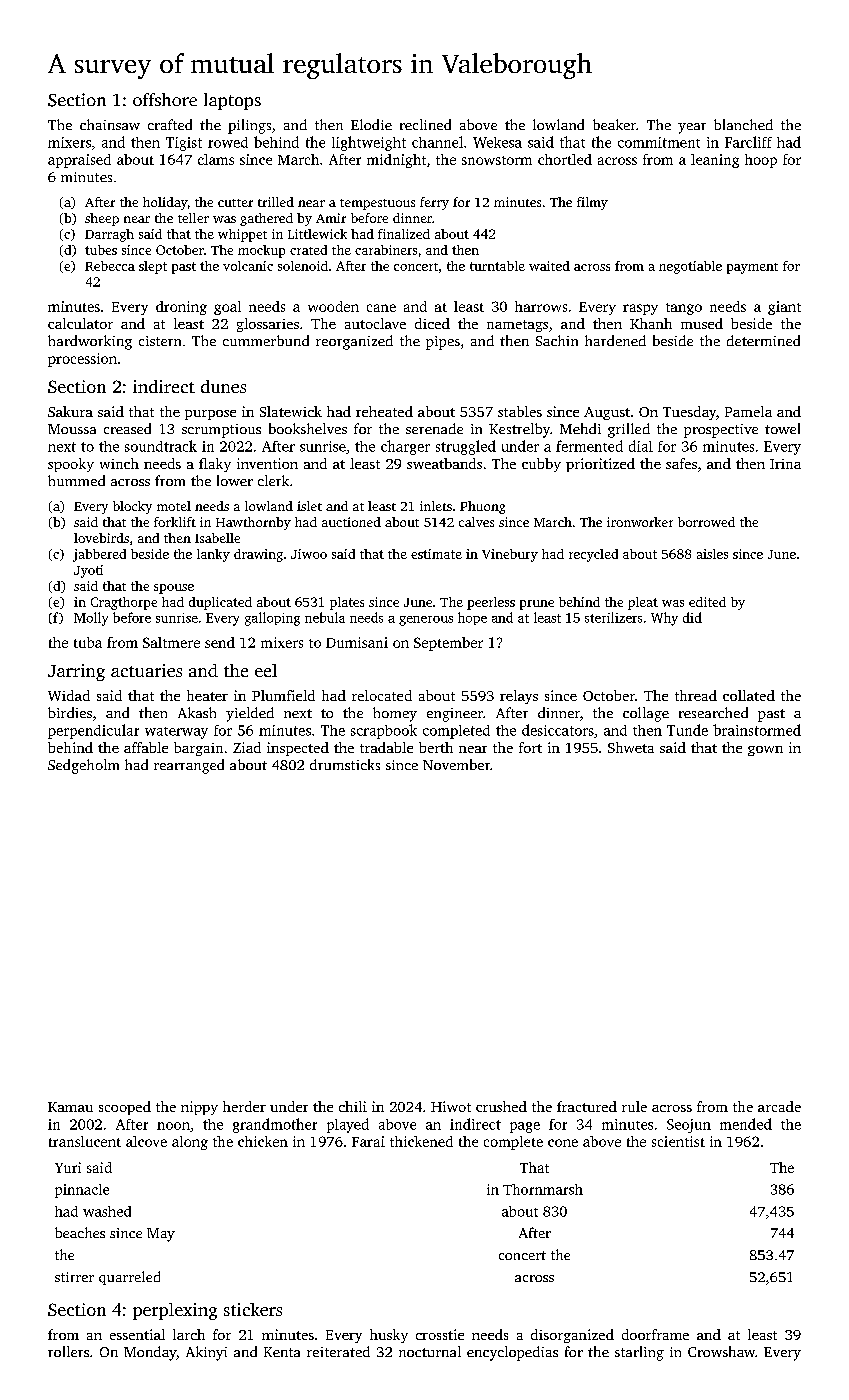 The image size is (849, 1400). I want to click on husky, so click(389, 1336).
